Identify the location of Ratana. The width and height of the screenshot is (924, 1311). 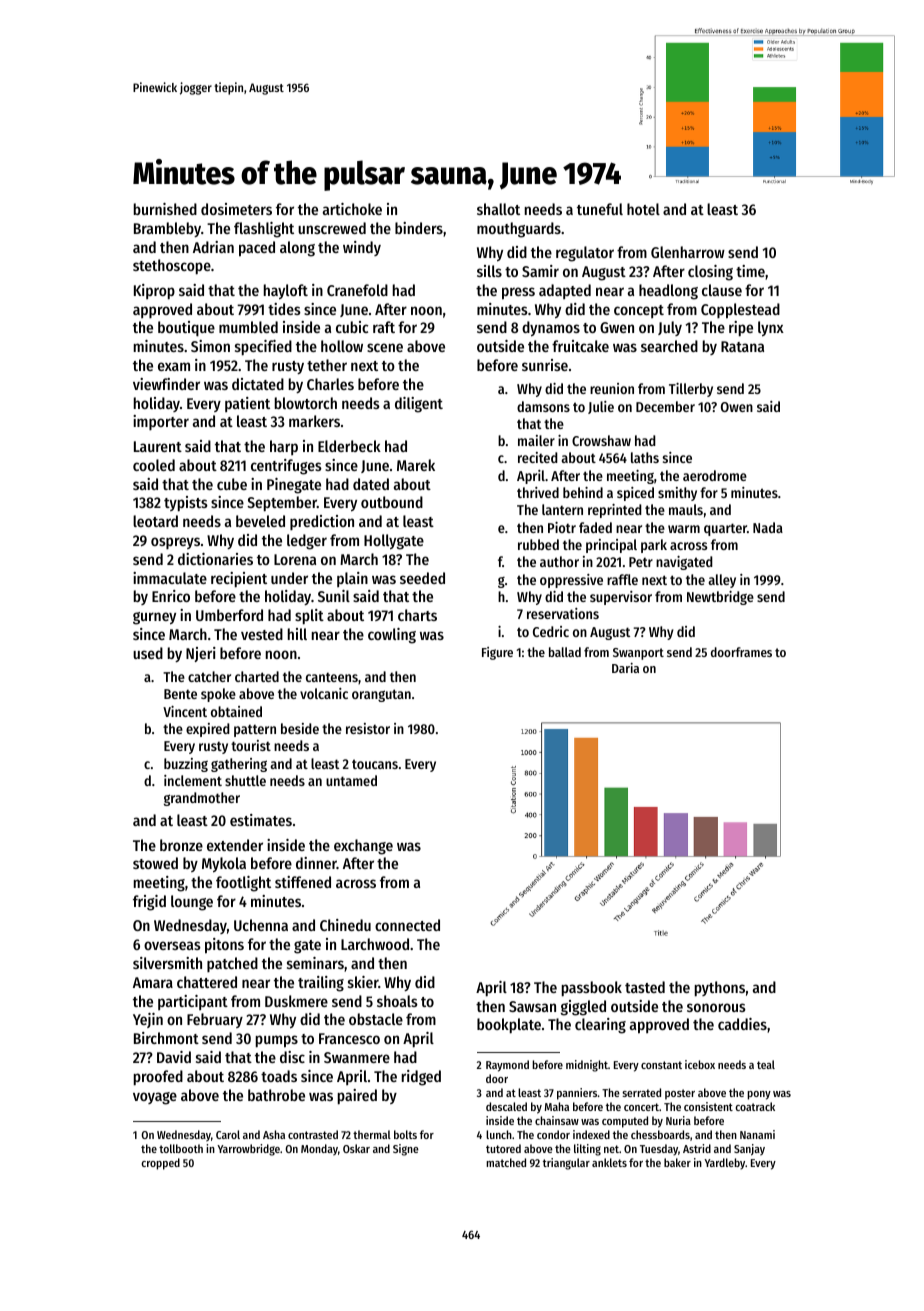
(742, 346).
